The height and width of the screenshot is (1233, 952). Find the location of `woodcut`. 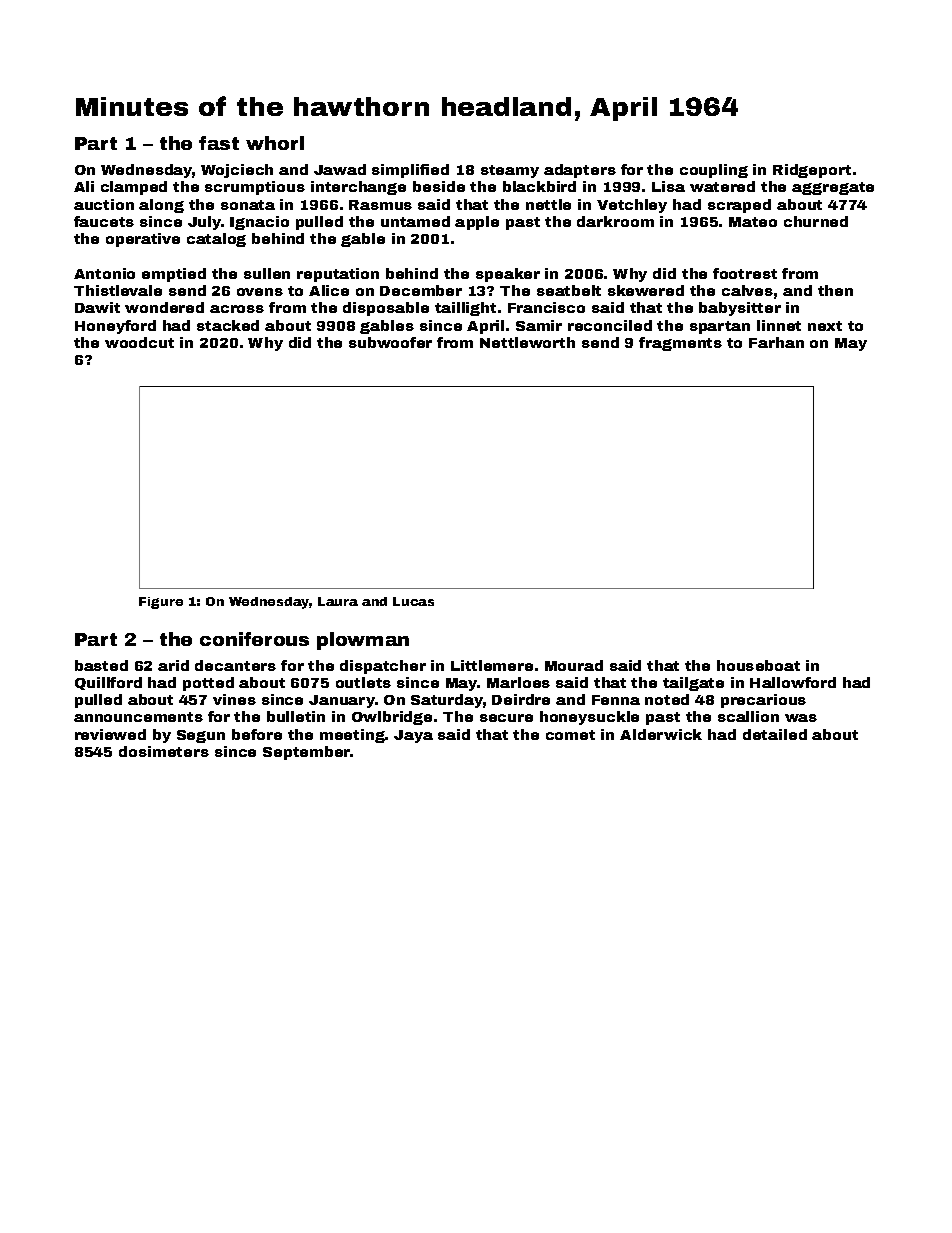

woodcut is located at coordinates (139, 342).
